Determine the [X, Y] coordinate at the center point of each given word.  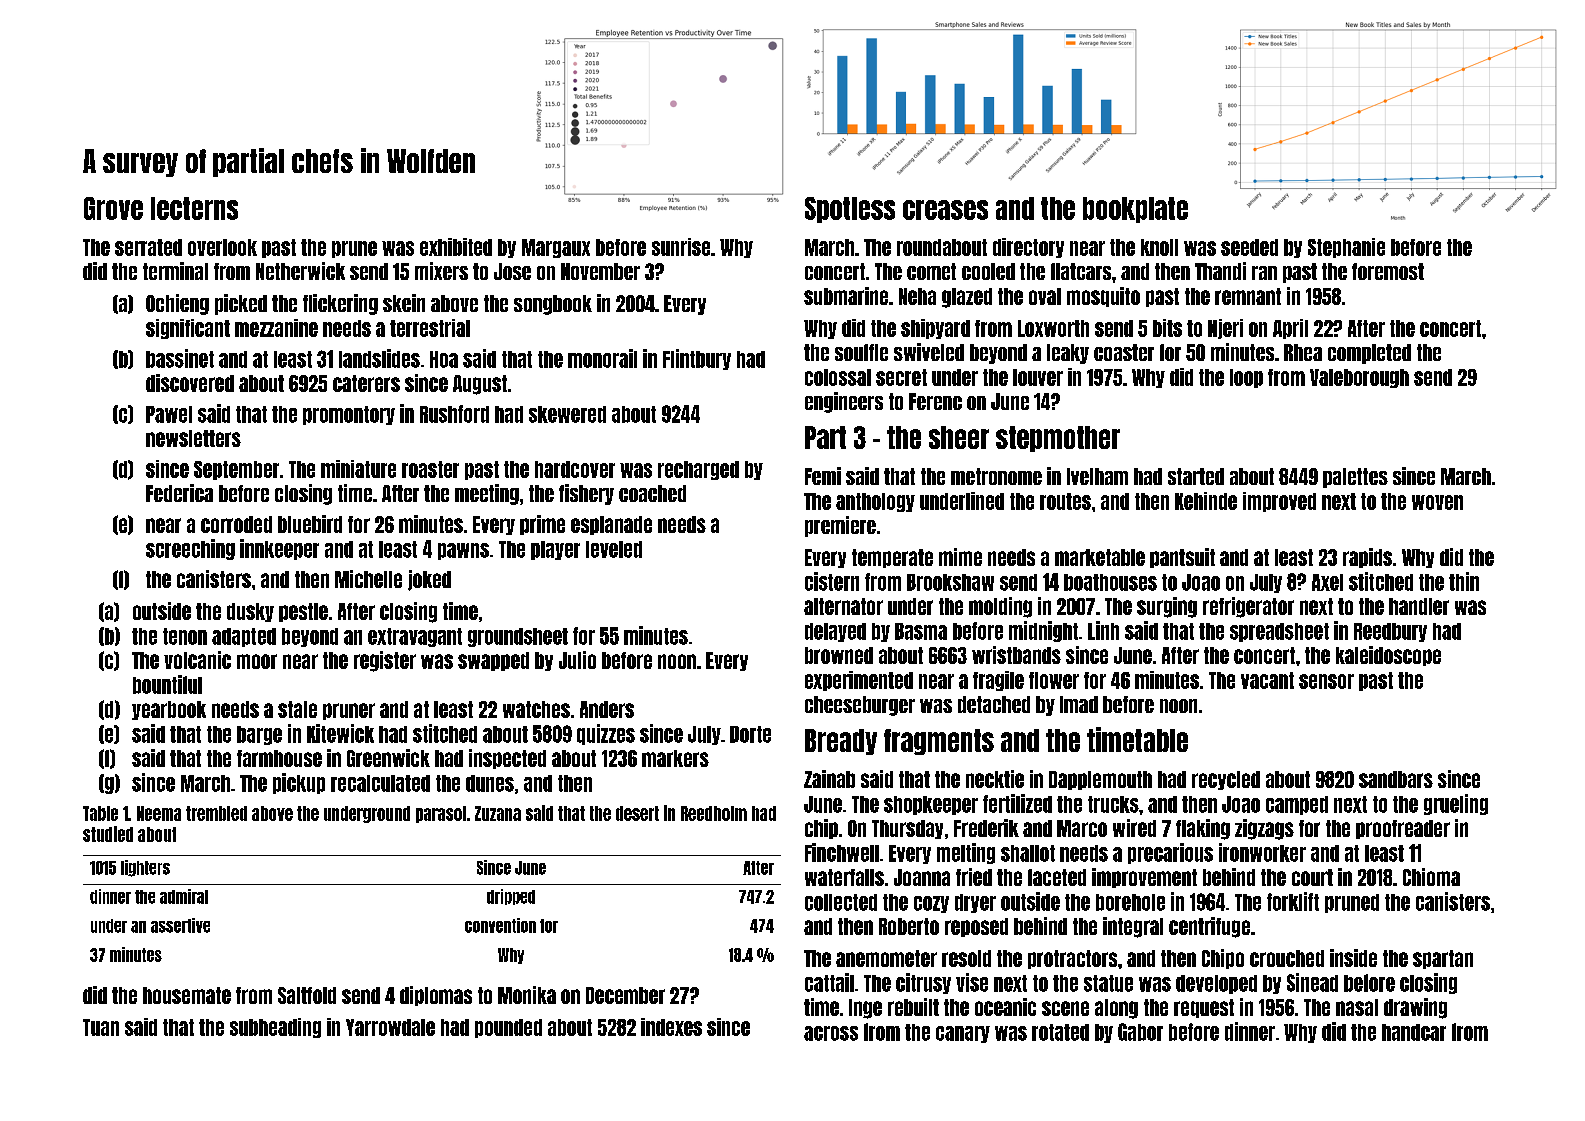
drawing [1415, 1008]
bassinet [180, 358]
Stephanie [1346, 248]
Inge [865, 1009]
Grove [113, 208]
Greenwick [388, 758]
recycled [1226, 780]
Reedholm [714, 813]
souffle [861, 352]
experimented [859, 681]
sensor [1326, 681]
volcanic [197, 660]
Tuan [101, 1027]
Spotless [850, 210]
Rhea [1303, 352]
